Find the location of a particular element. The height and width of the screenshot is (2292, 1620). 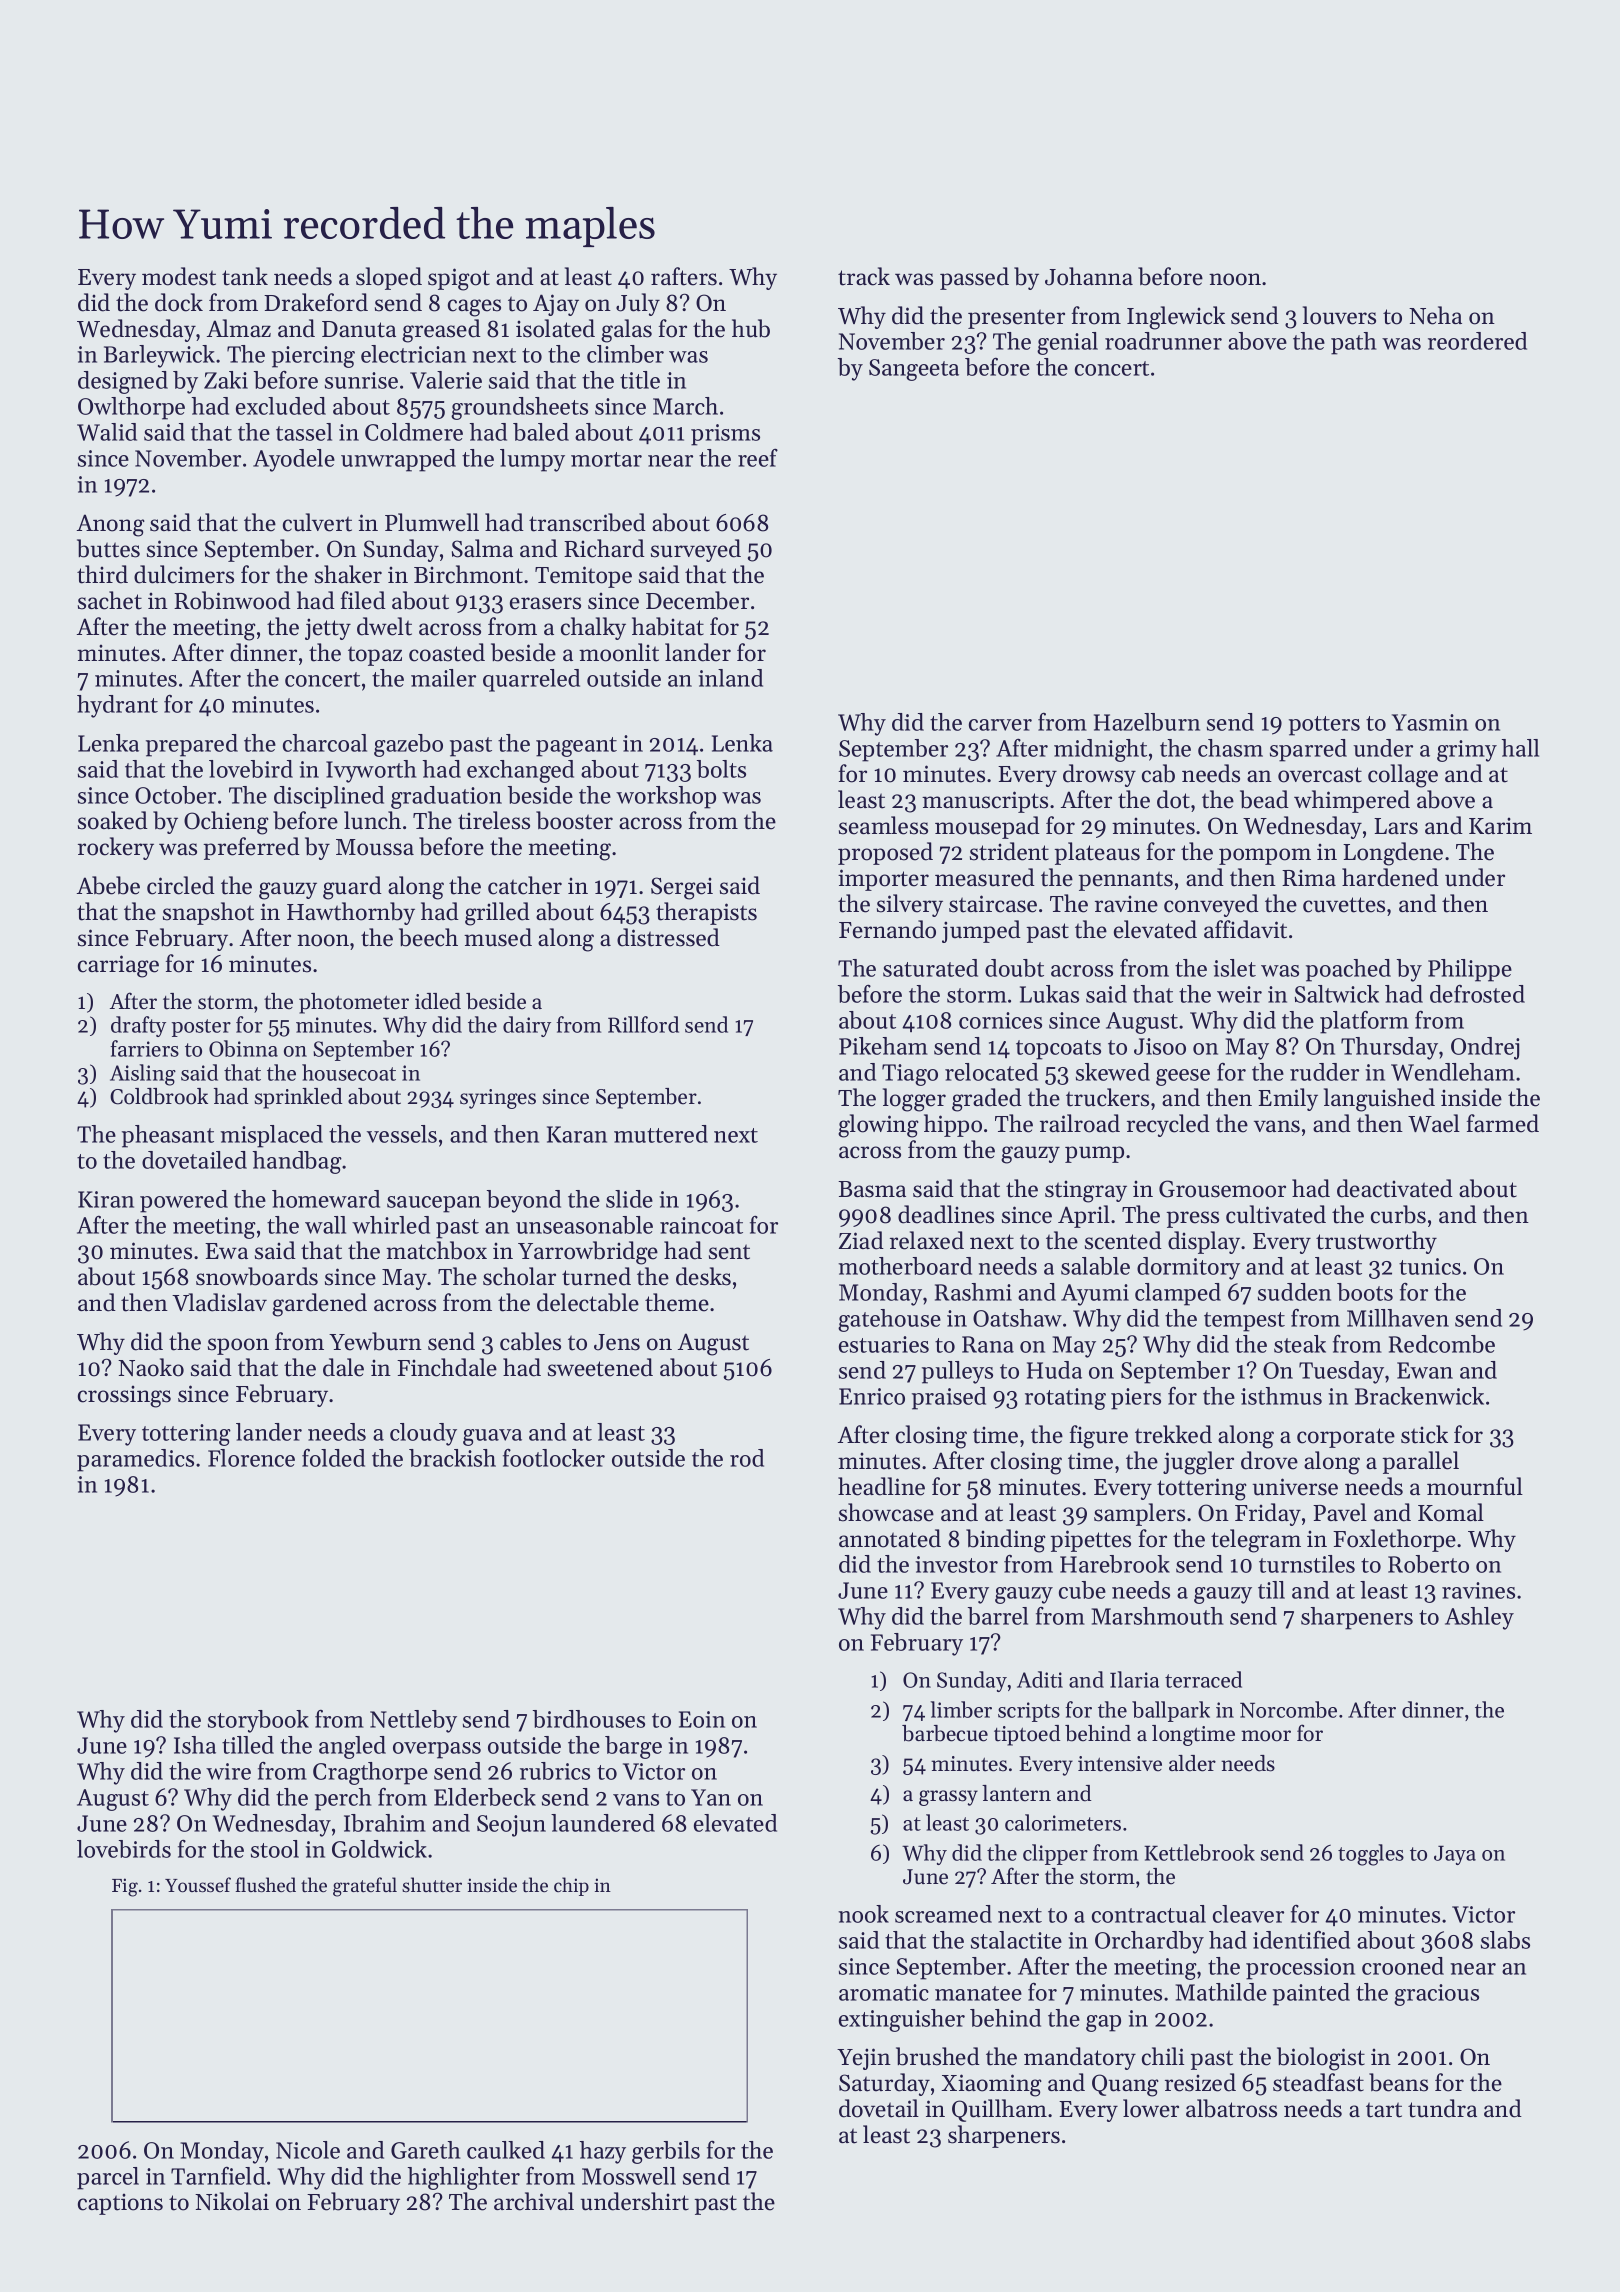

spoon is located at coordinates (238, 1346).
